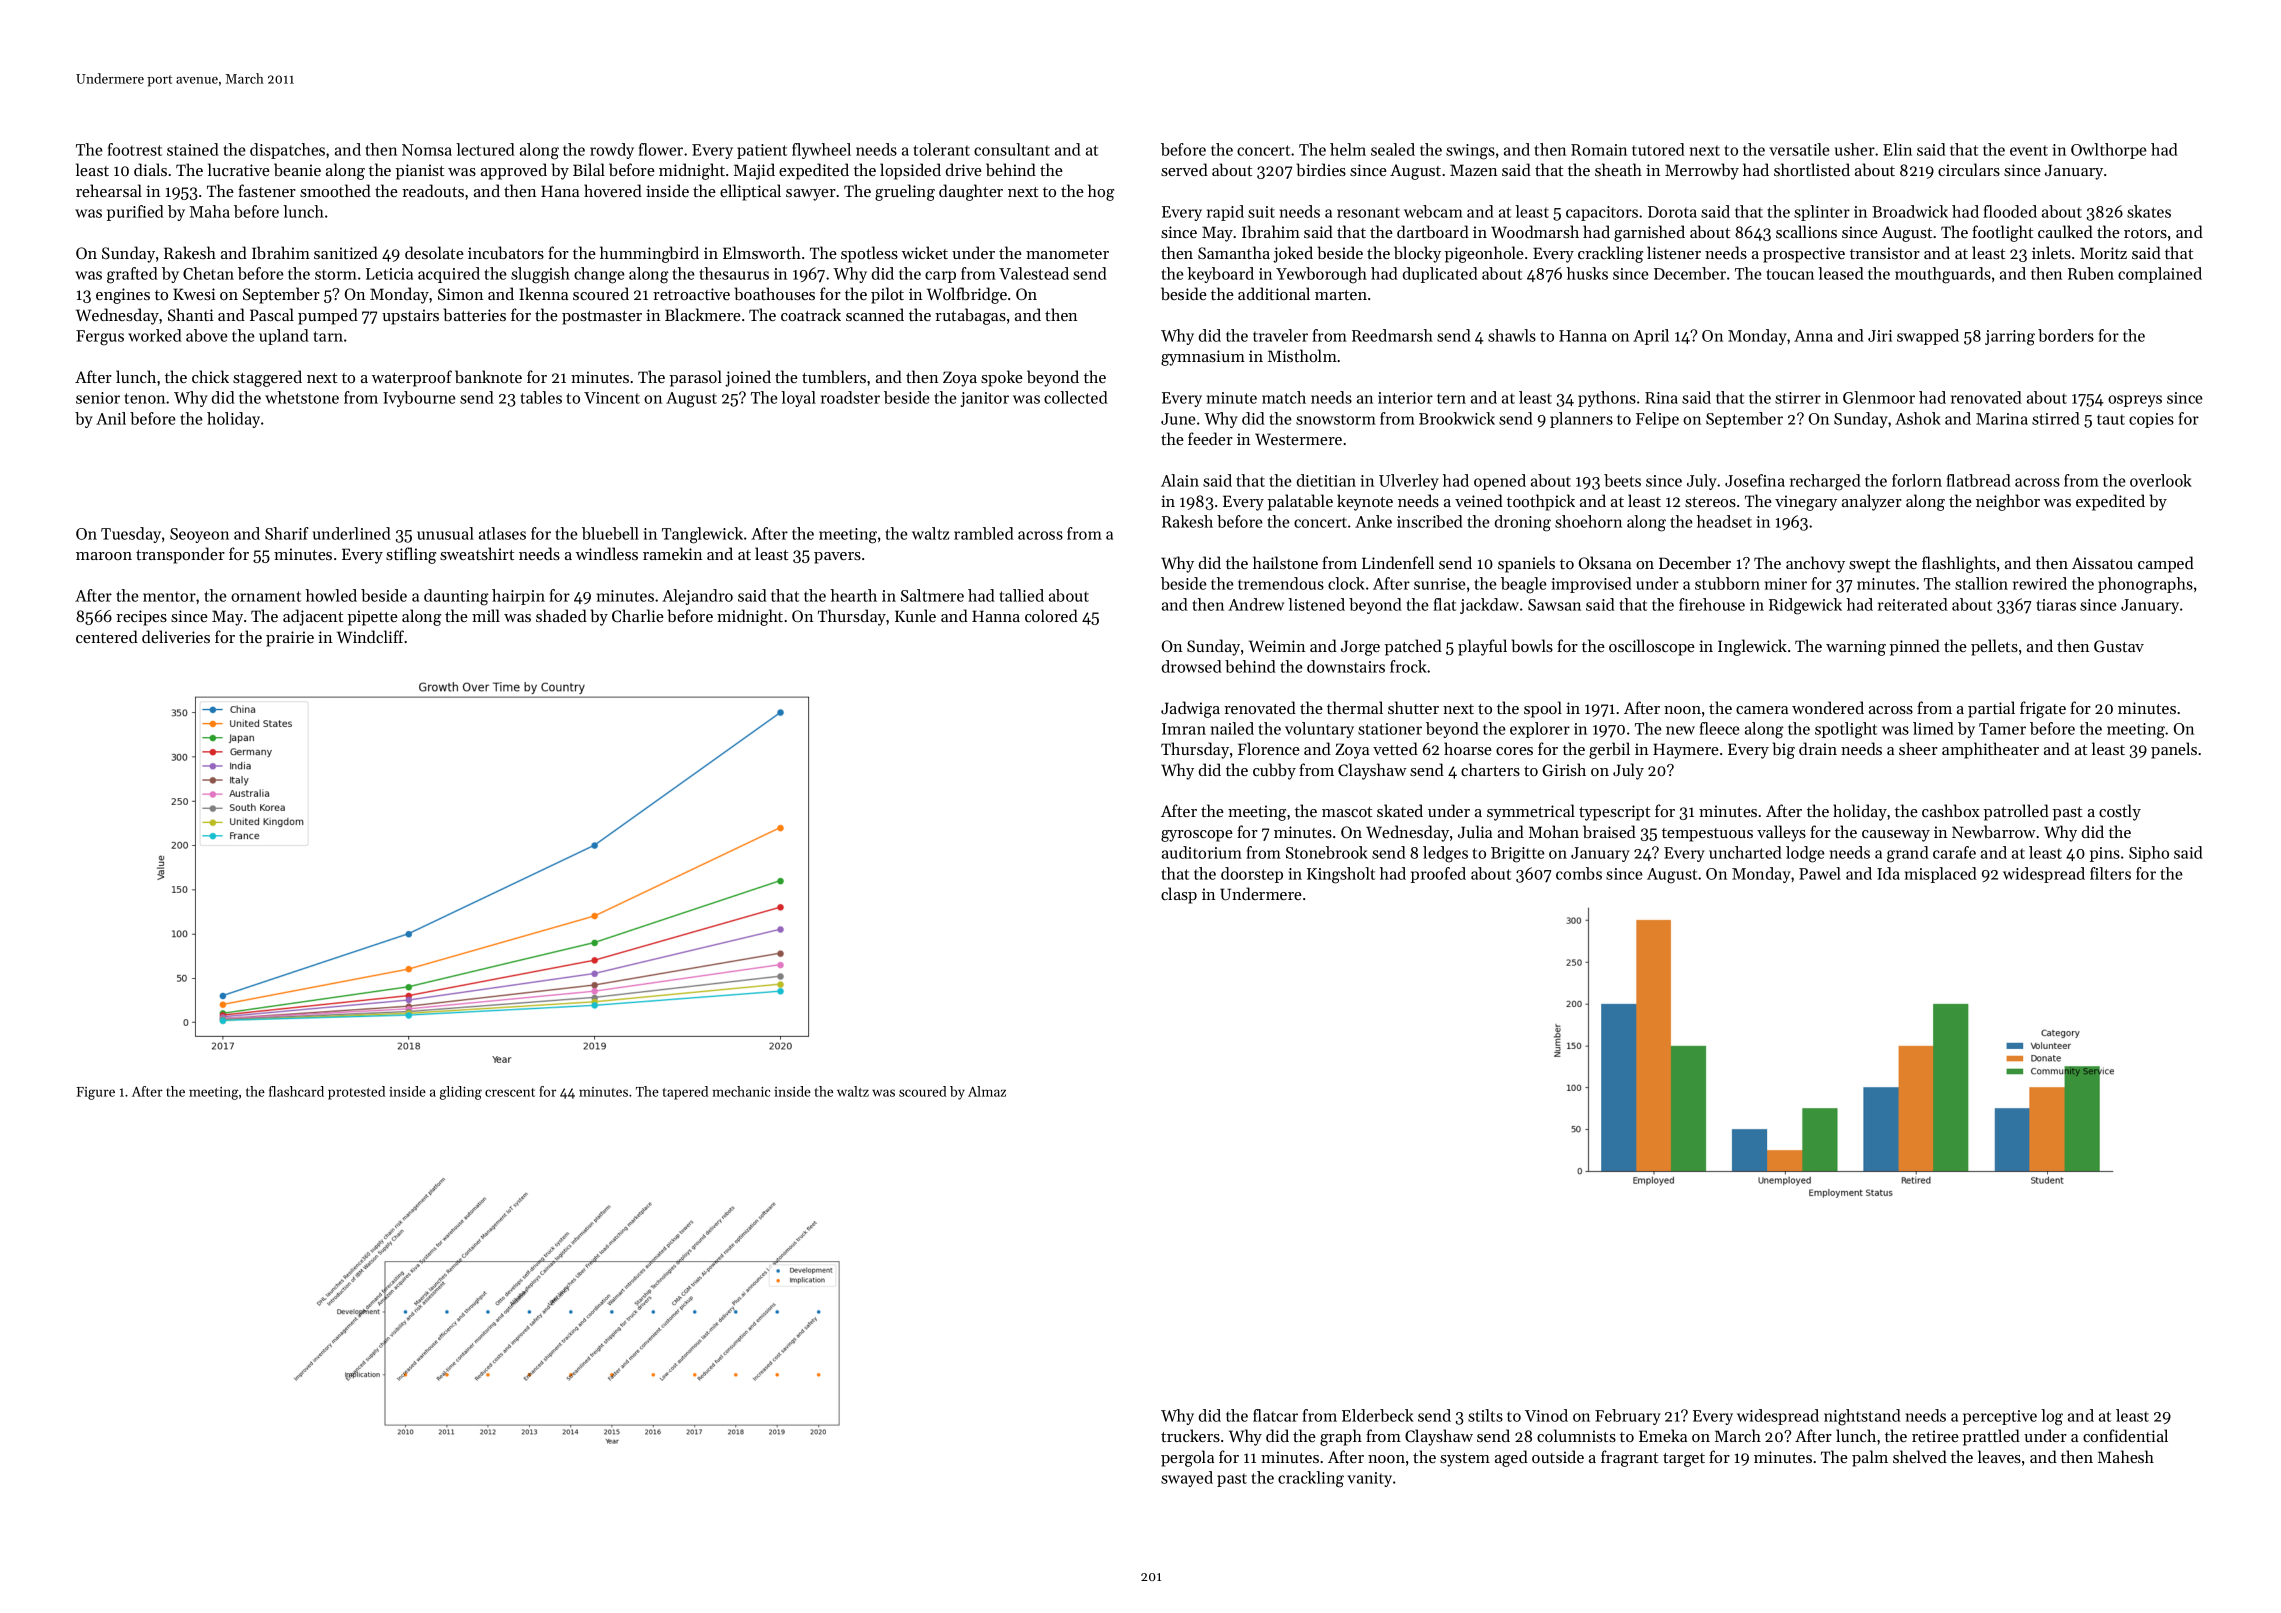 This screenshot has height=1613, width=2281. What do you see at coordinates (1941, 875) in the screenshot?
I see `misplaced` at bounding box center [1941, 875].
